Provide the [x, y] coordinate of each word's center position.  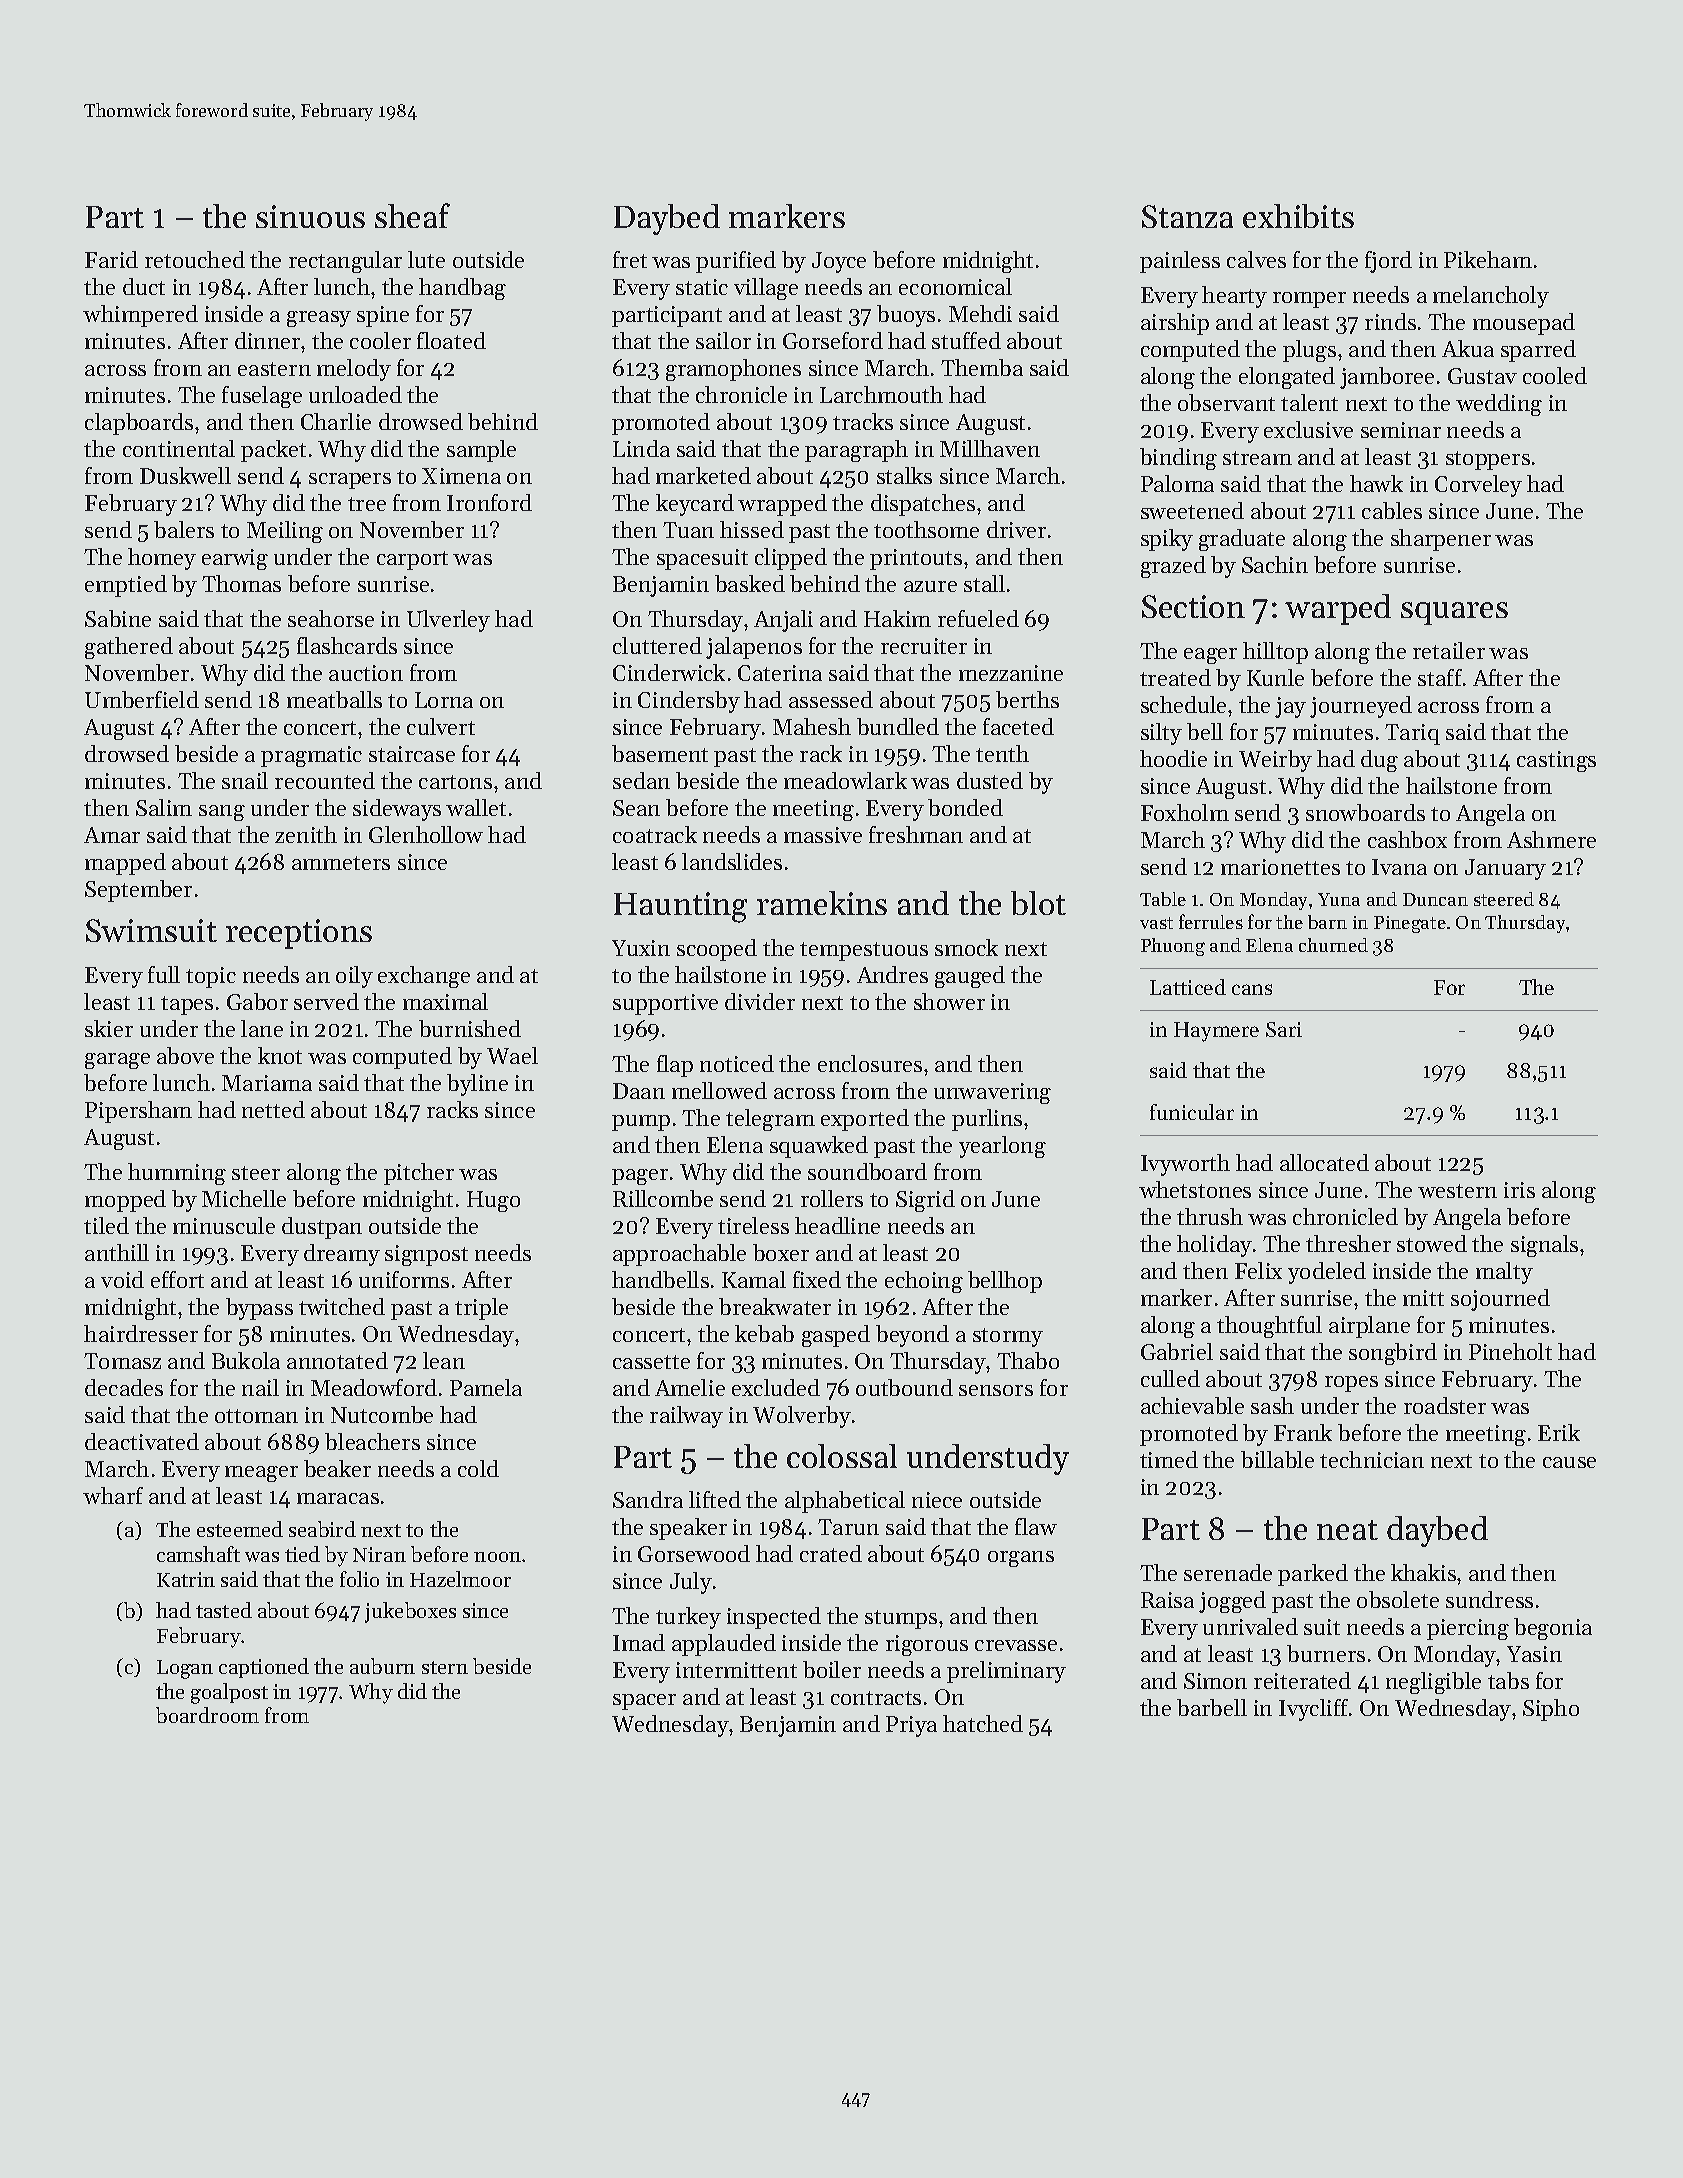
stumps [901, 1619]
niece [937, 1500]
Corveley [1478, 486]
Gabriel [1177, 1351]
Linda [641, 448]
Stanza [1187, 216]
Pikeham [1488, 259]
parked [1313, 1575]
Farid [111, 259]
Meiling [285, 532]
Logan [185, 1669]
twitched [342, 1306]
